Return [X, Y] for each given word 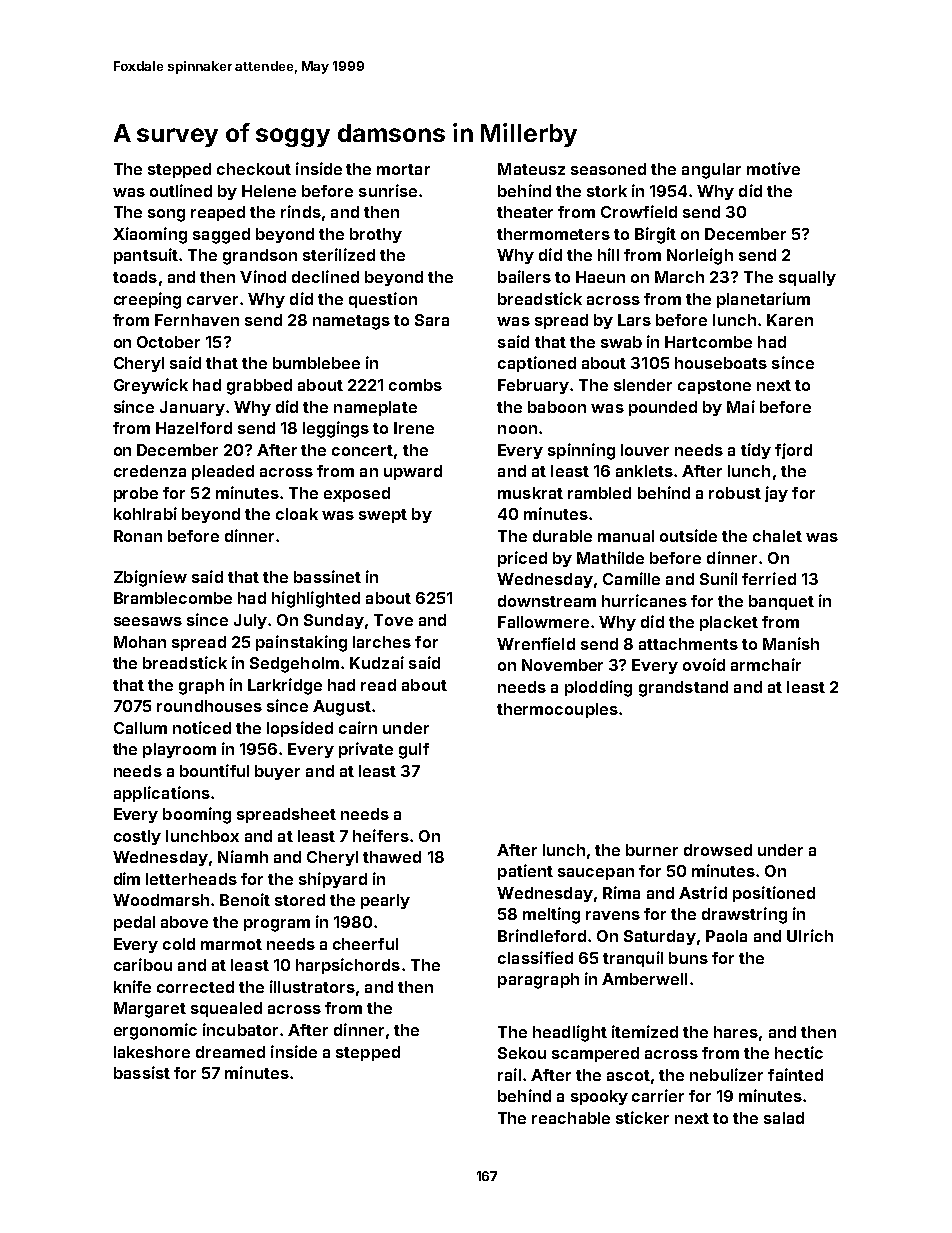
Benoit [245, 899]
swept [383, 516]
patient [525, 872]
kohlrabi [145, 513]
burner [652, 850]
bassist [142, 1072]
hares [736, 1032]
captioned [537, 364]
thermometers [553, 234]
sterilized [339, 254]
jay [776, 494]
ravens [613, 915]
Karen [790, 320]
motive [773, 168]
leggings [336, 429]
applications [162, 794]
